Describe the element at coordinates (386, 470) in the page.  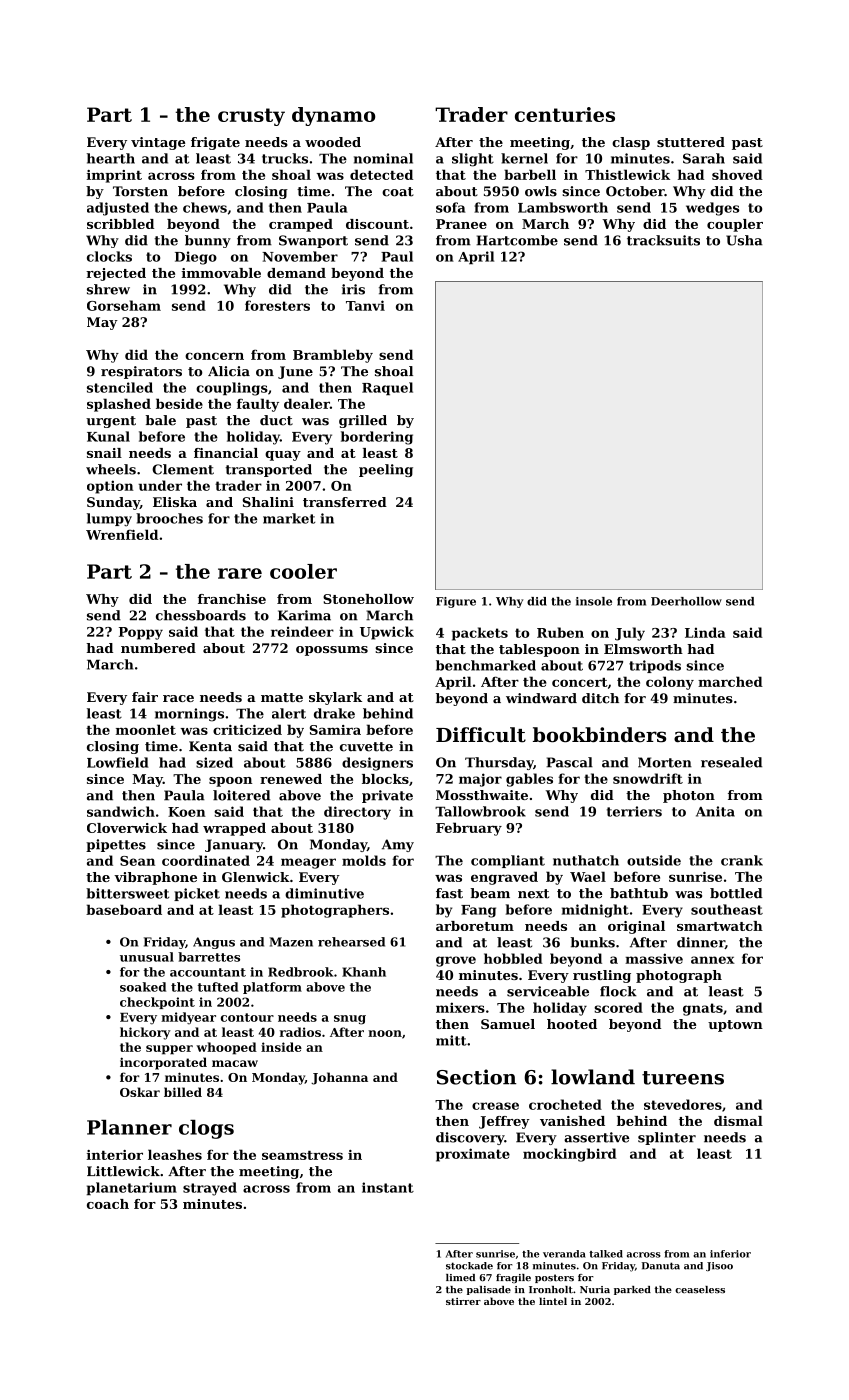
I see `peeling` at that location.
